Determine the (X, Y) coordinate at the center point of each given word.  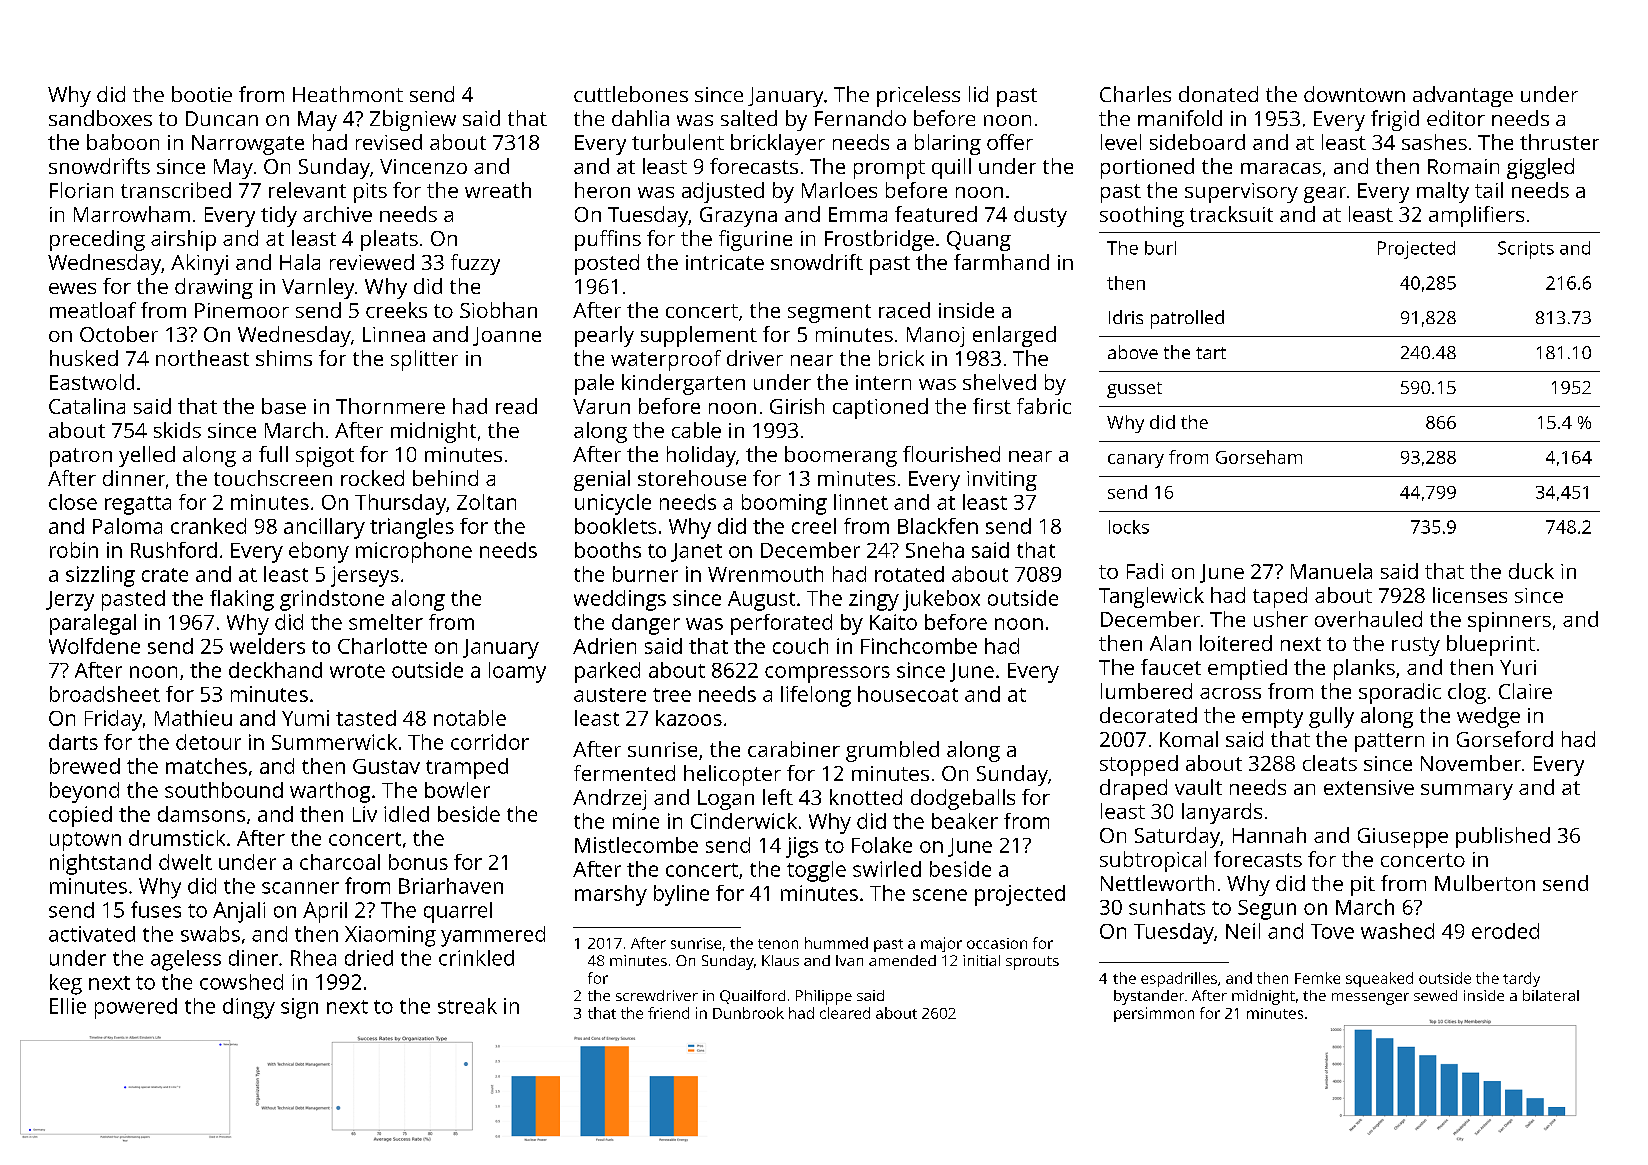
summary (1467, 792)
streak (467, 1006)
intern (883, 382)
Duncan (222, 118)
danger (646, 624)
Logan (726, 800)
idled (406, 814)
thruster (1559, 142)
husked (84, 358)
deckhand (275, 670)
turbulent (678, 142)
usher (1281, 619)
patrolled (1187, 319)
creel (814, 526)
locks (1129, 527)
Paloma (127, 526)
